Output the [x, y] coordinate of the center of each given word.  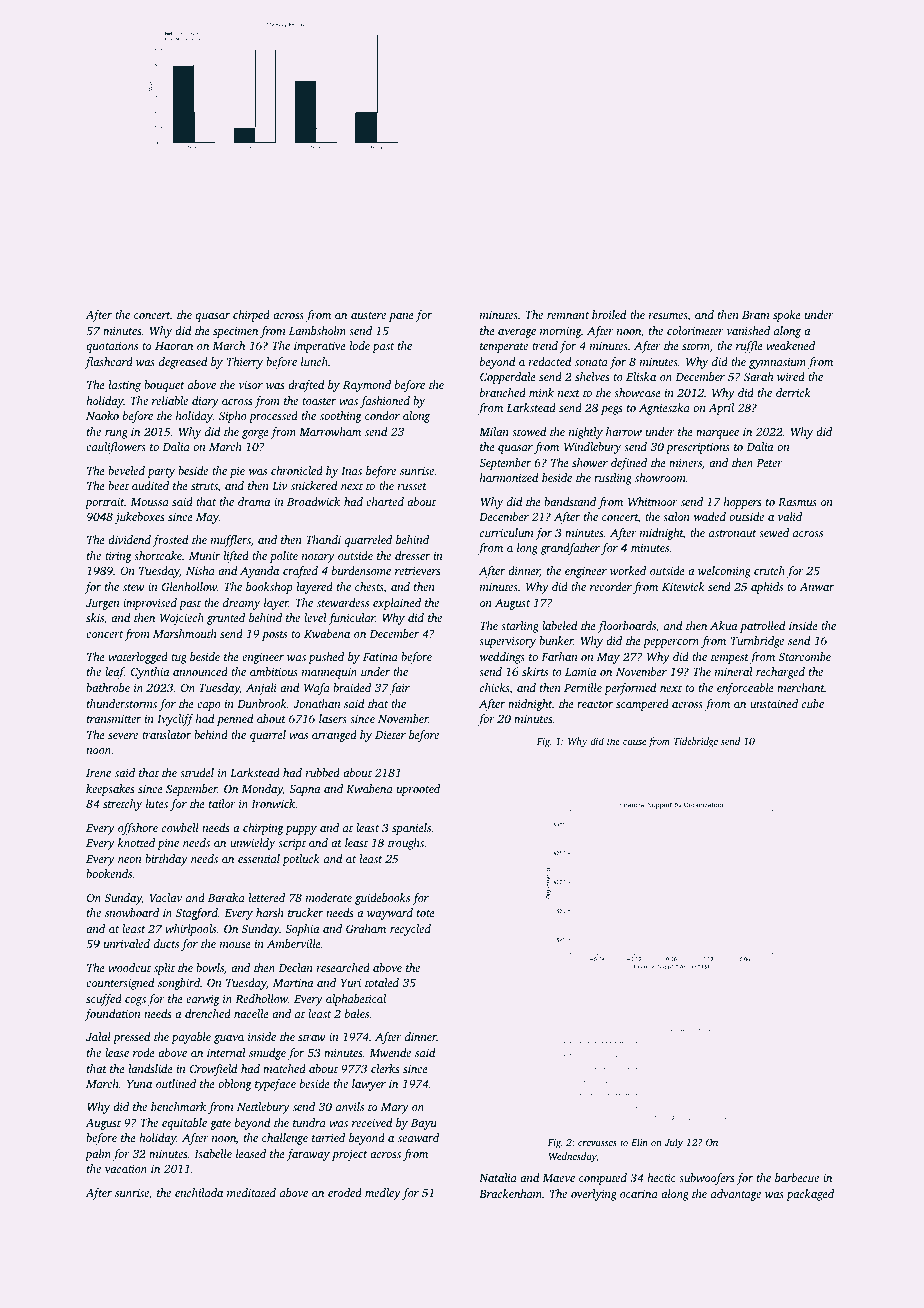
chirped [251, 316]
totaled [382, 982]
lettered [267, 897]
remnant [568, 315]
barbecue [797, 1177]
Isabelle [213, 1153]
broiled [609, 314]
